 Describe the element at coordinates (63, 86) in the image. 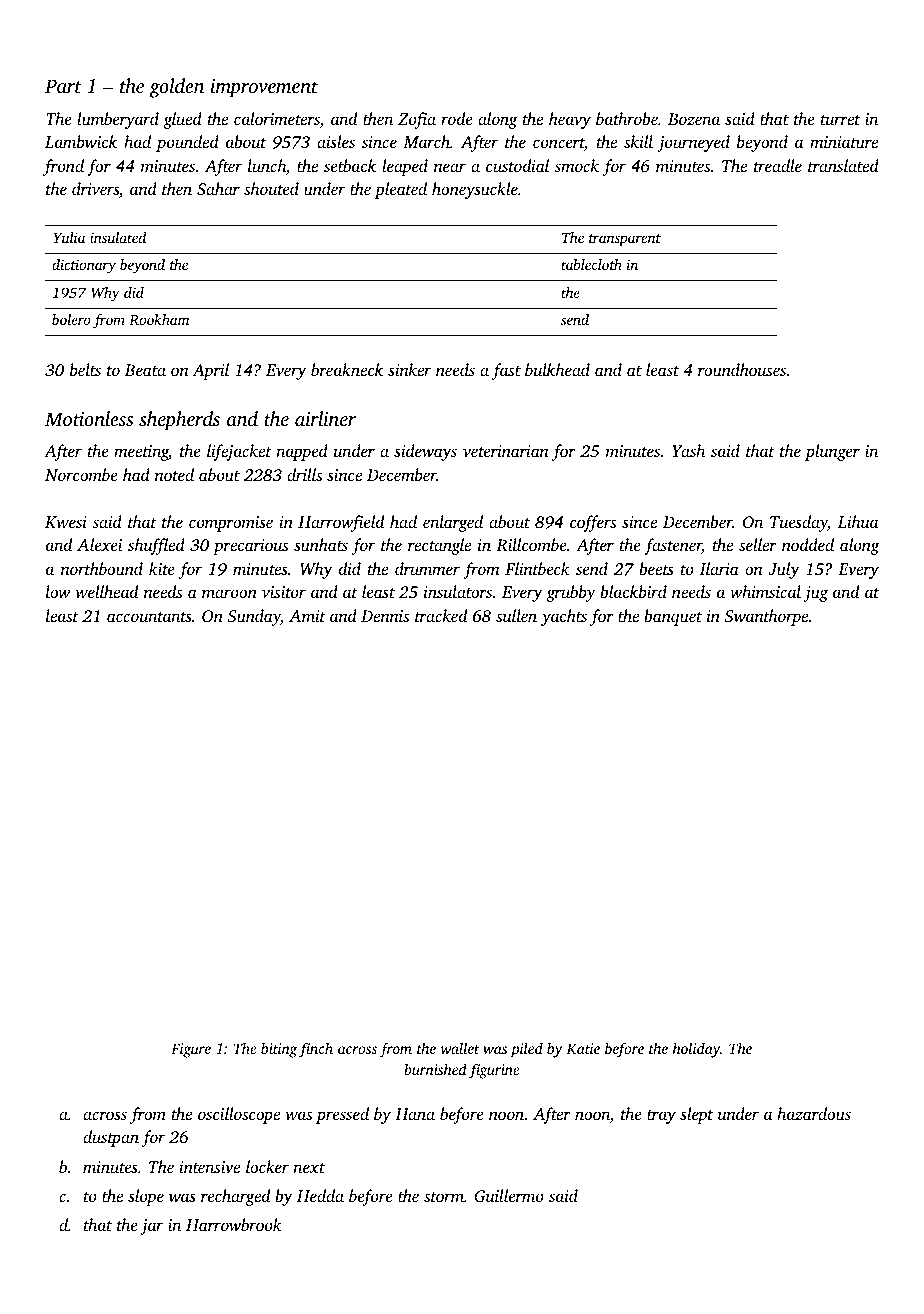

I see `Part` at that location.
